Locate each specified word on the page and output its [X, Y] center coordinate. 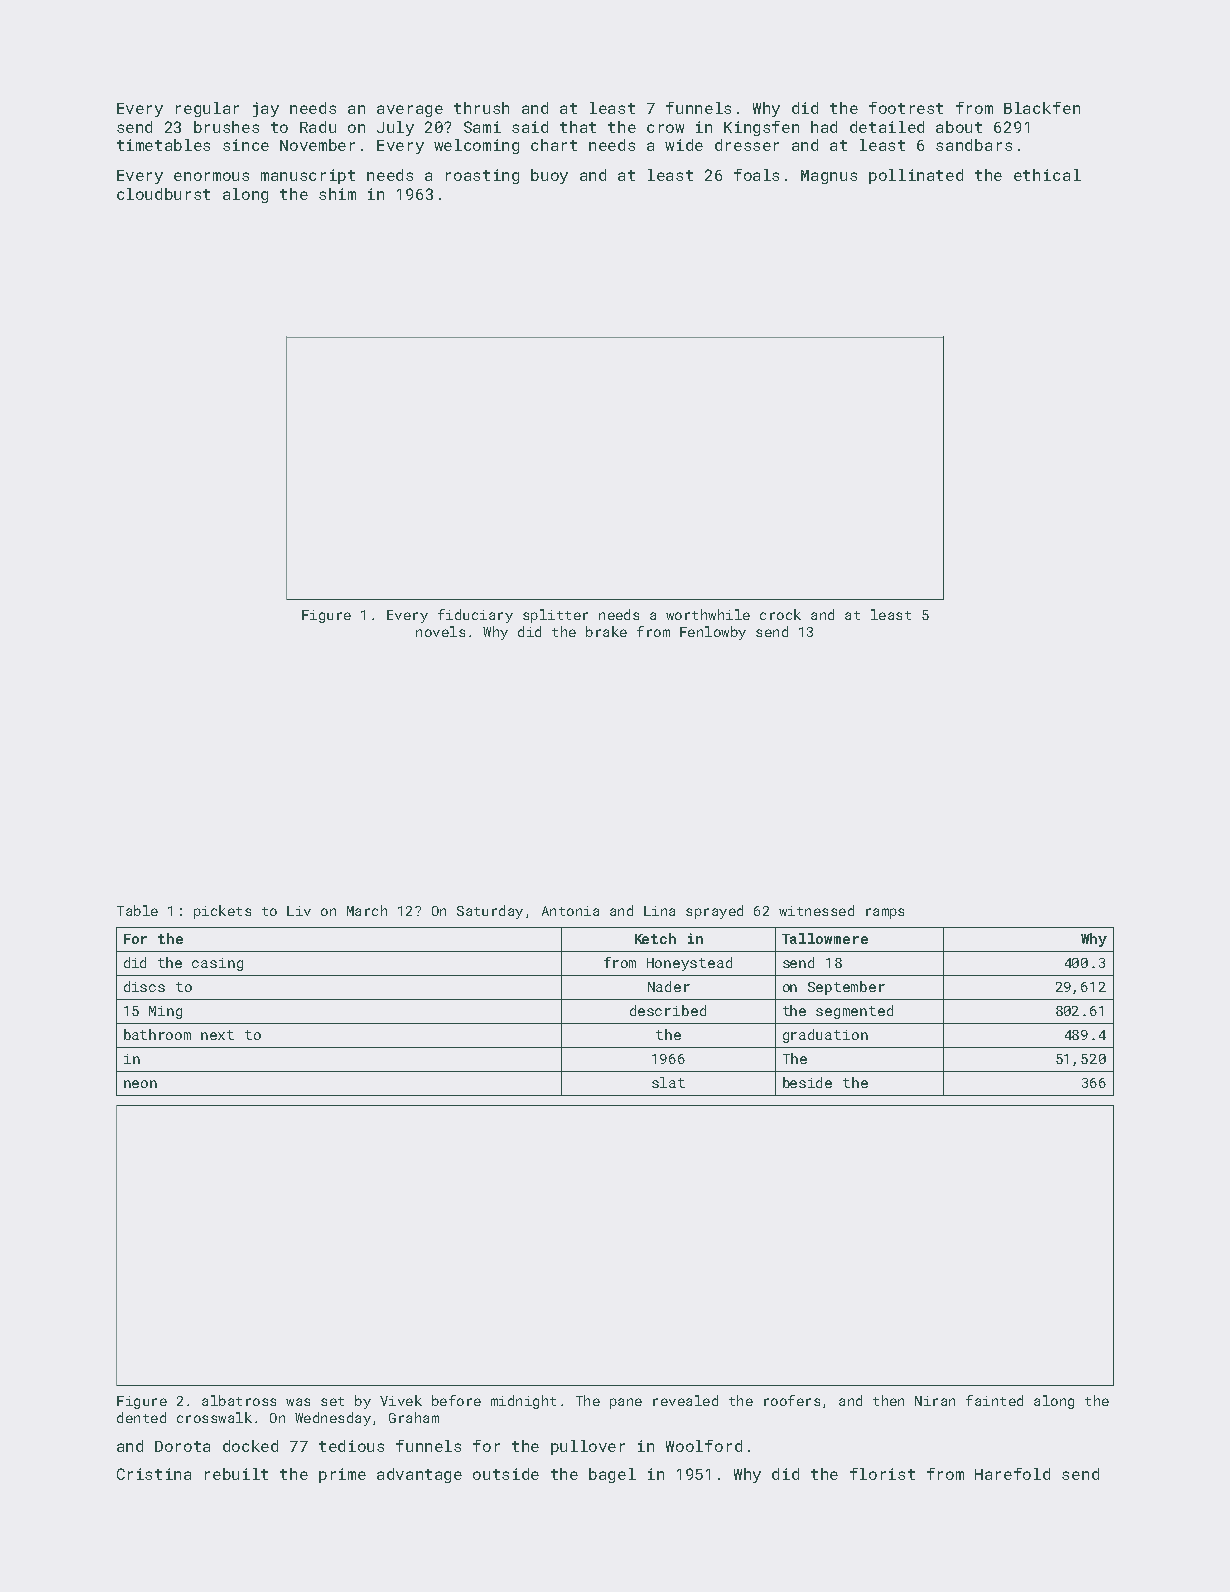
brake [606, 631]
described [668, 1010]
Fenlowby [713, 633]
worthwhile [708, 614]
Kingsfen [761, 128]
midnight [523, 1402]
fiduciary [475, 616]
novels [440, 631]
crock [780, 614]
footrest [906, 108]
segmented [854, 1012]
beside [807, 1082]
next [217, 1035]
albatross [239, 1400]
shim [337, 194]
